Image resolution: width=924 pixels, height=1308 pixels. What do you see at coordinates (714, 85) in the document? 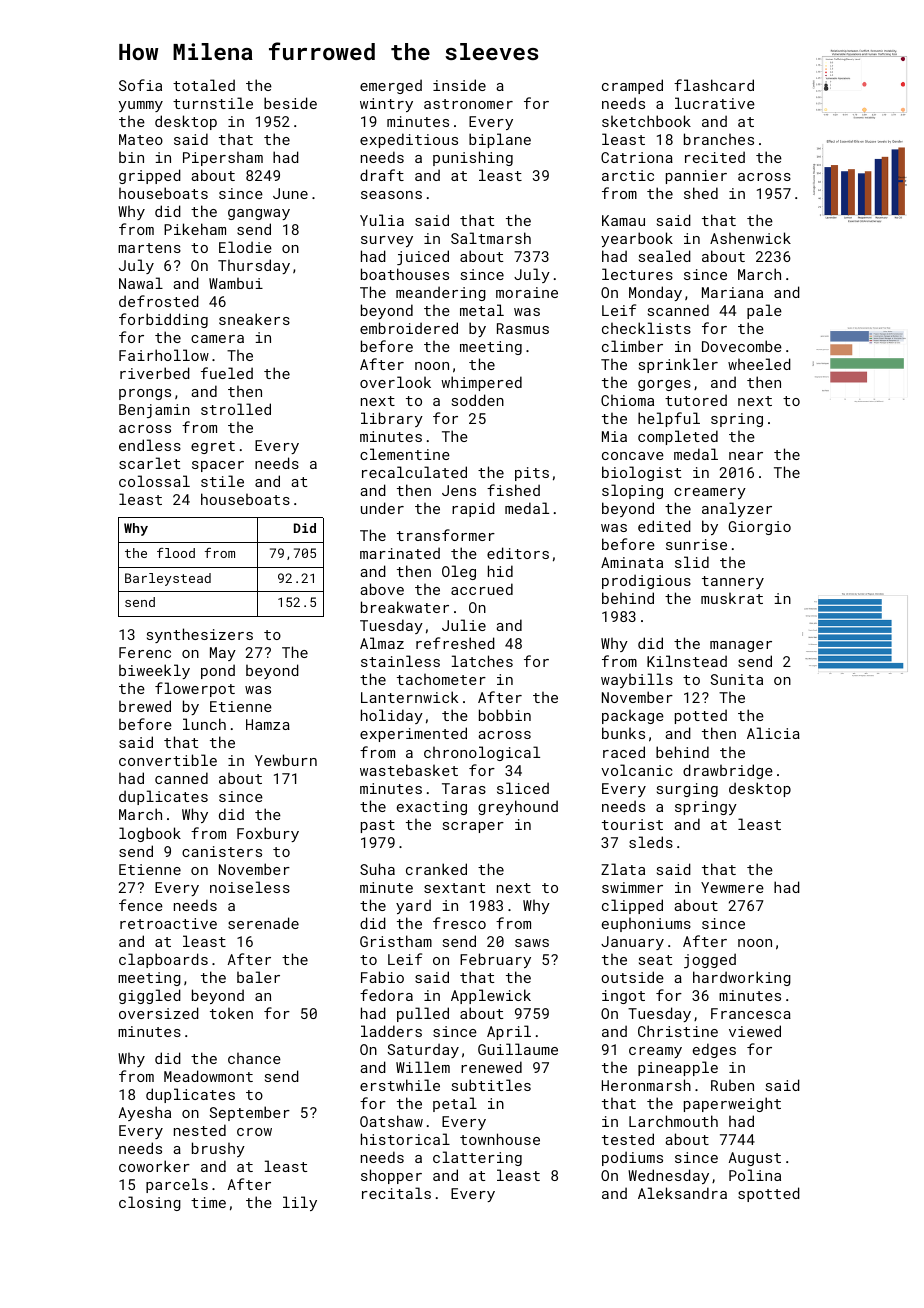
I see `flashcard` at bounding box center [714, 85].
